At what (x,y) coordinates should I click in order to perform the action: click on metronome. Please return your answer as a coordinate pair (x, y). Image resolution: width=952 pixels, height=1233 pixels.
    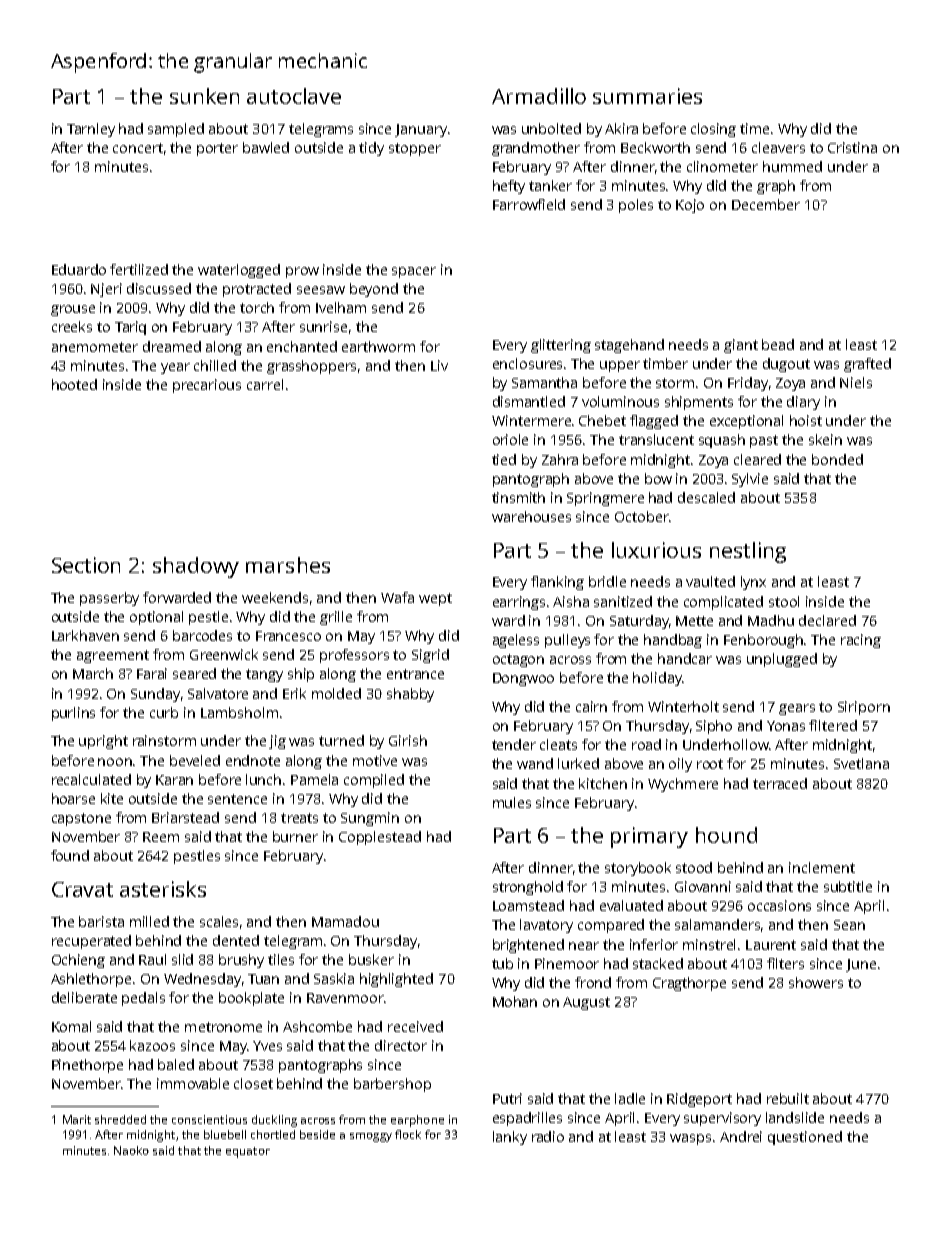
    Looking at the image, I should click on (223, 1027).
